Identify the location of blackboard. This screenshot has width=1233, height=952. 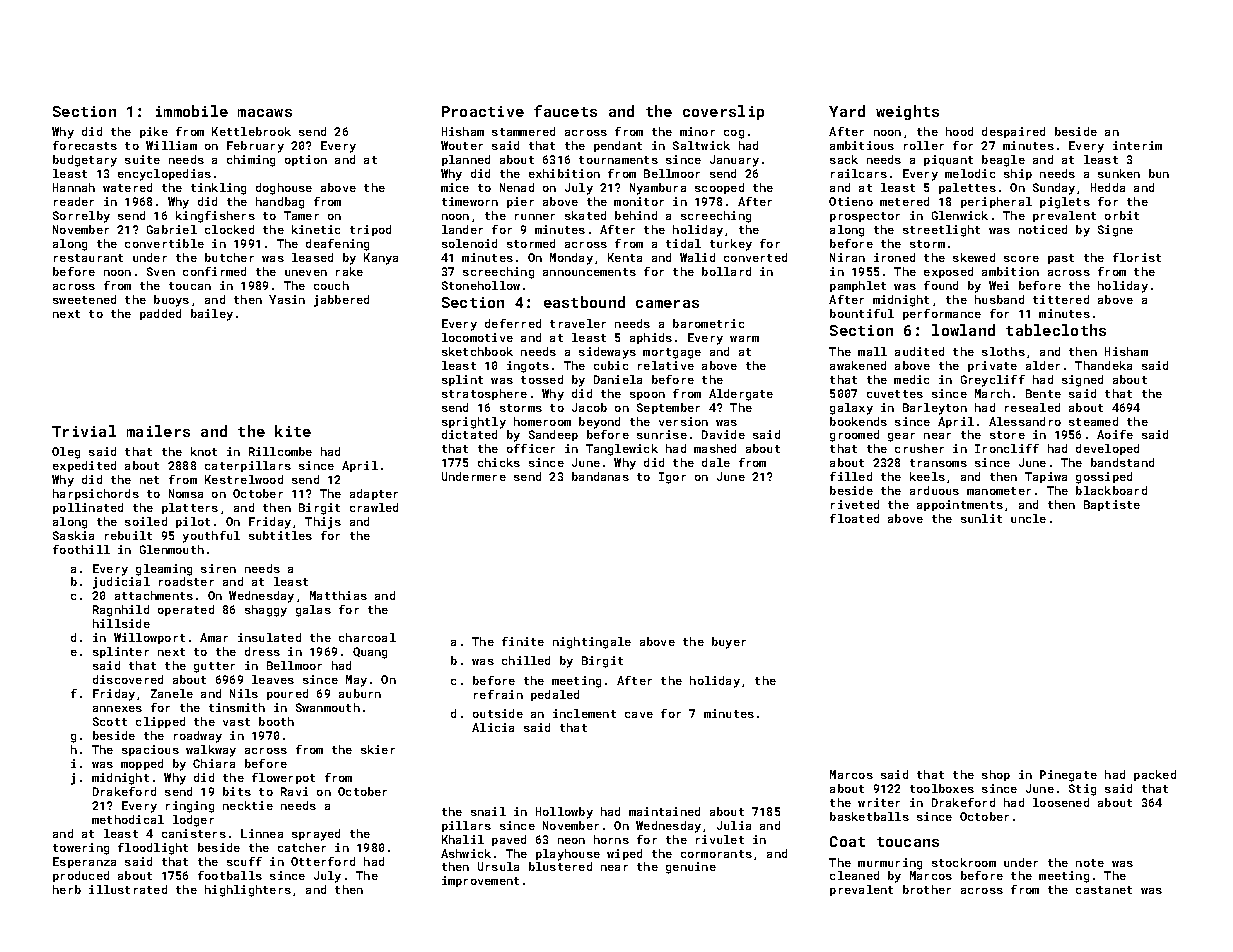
(1111, 490).
